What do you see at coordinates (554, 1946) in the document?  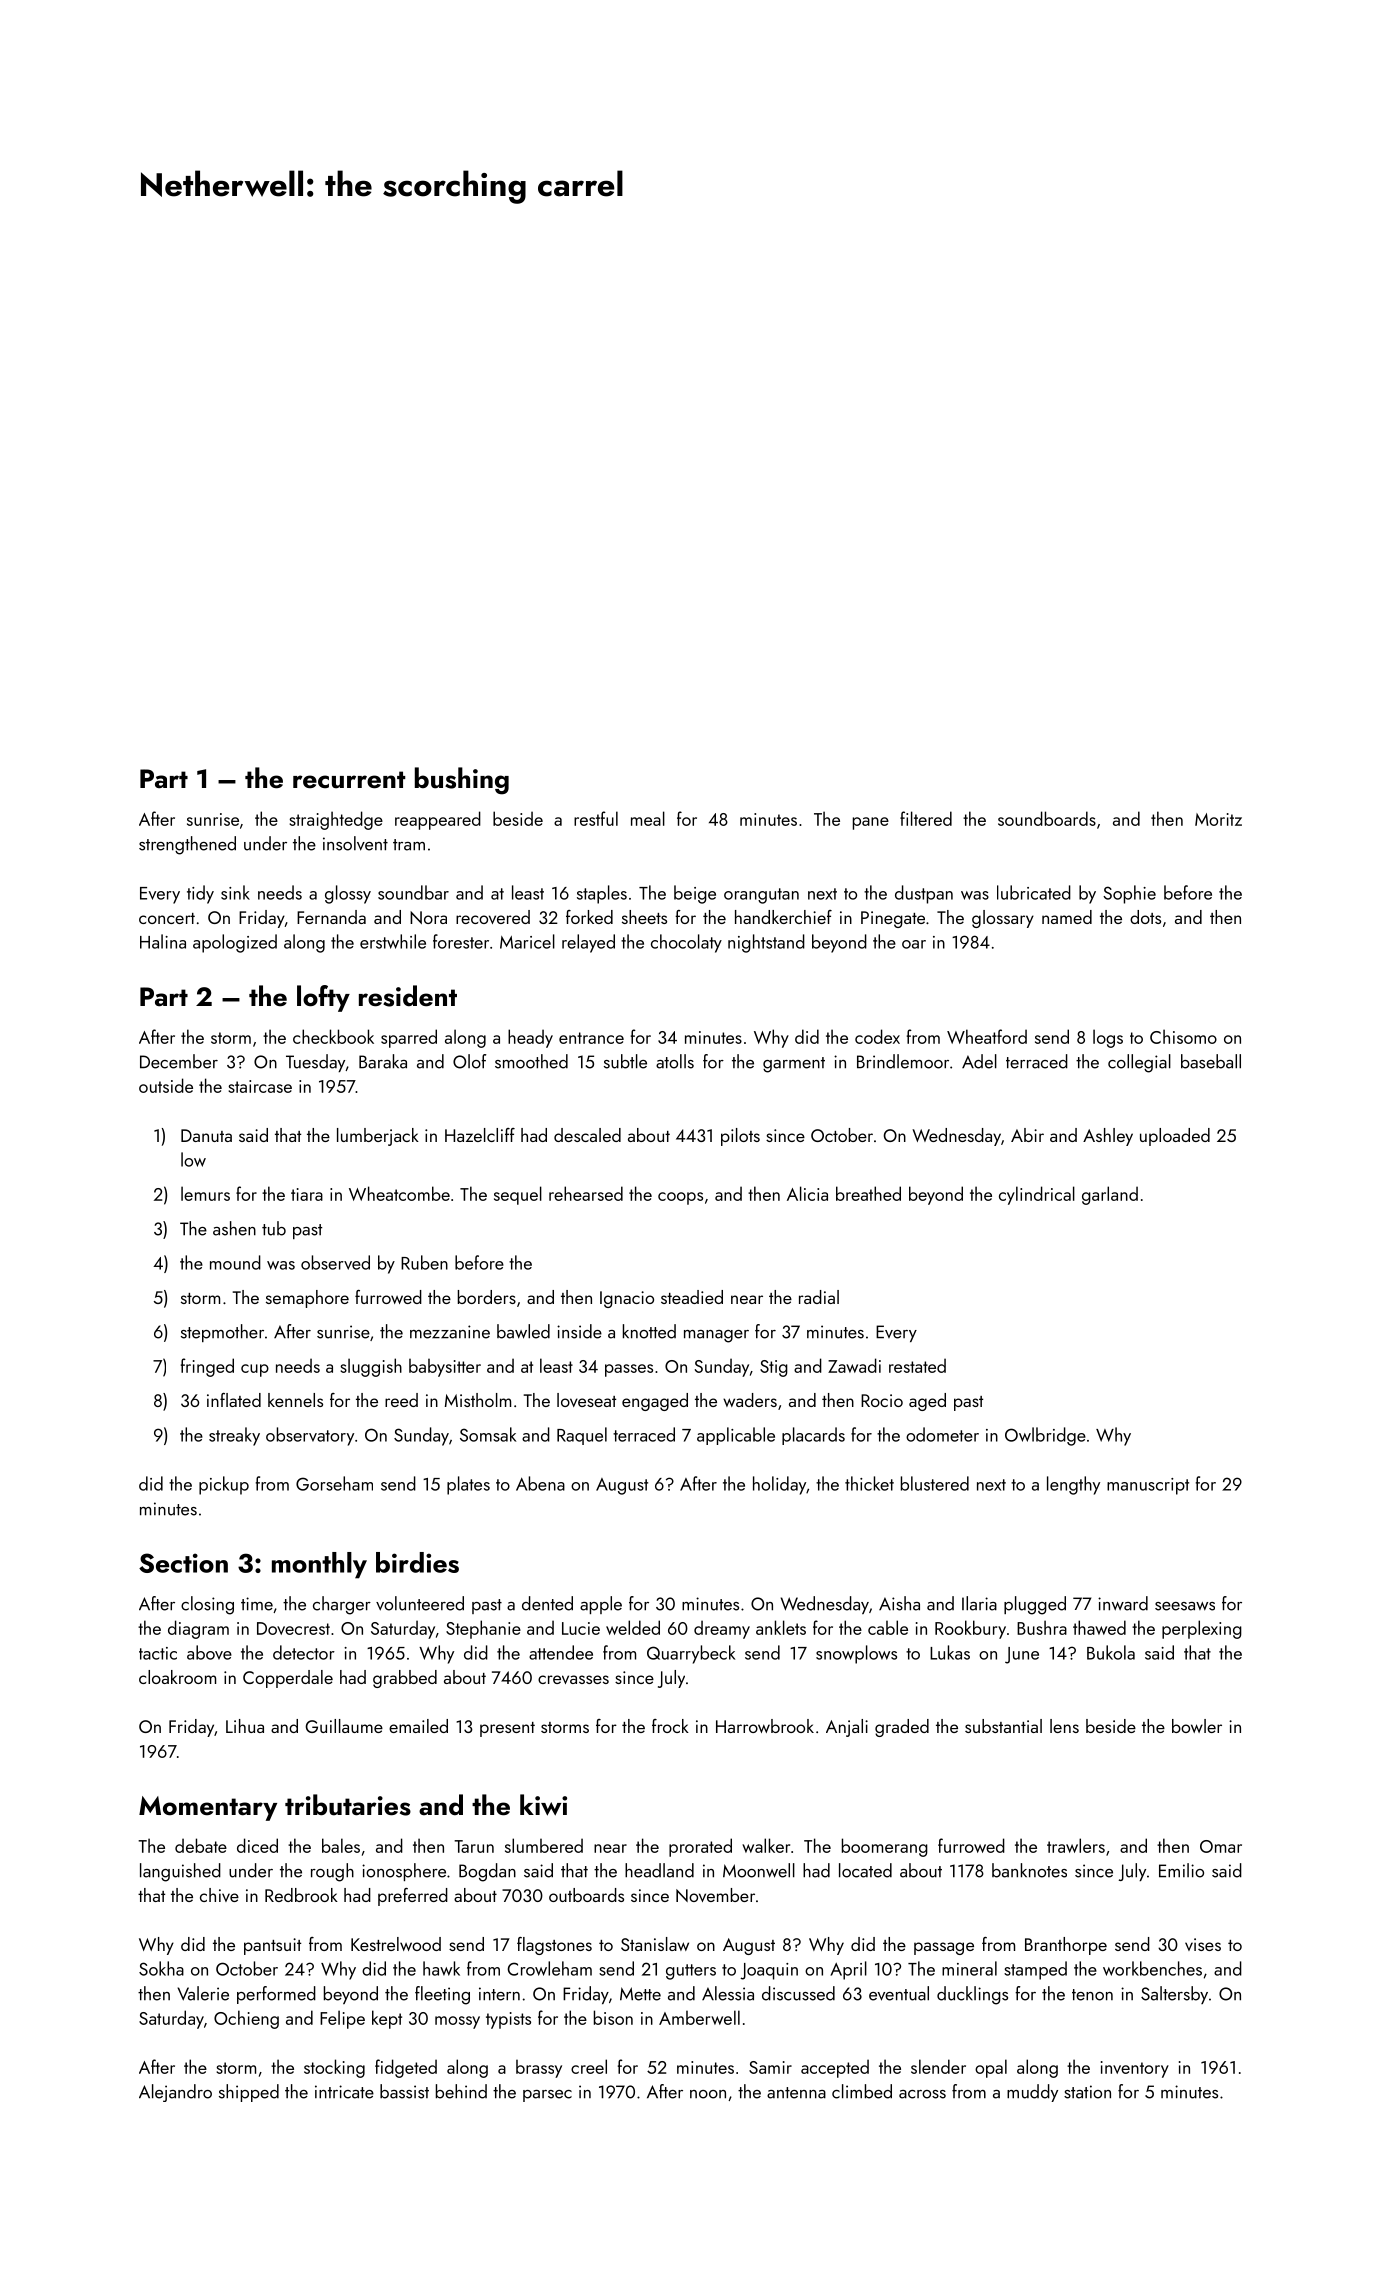 I see `flagstones` at bounding box center [554, 1946].
